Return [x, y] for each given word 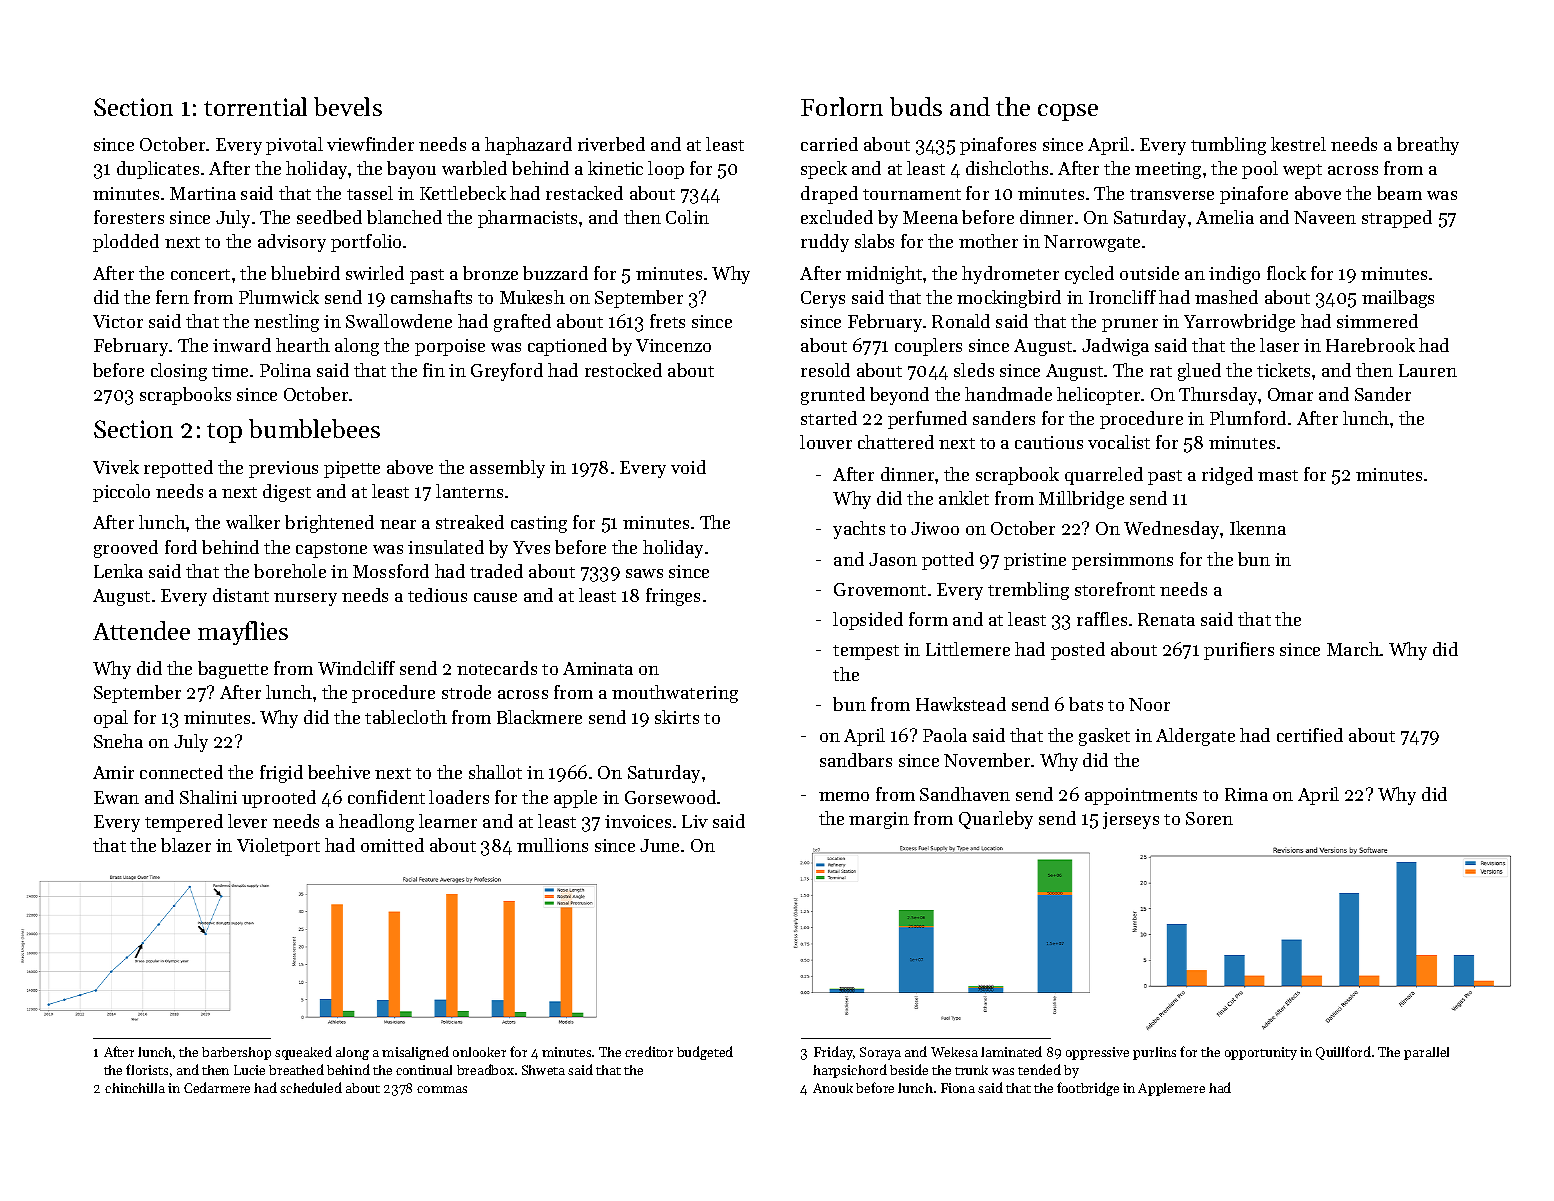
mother [988, 241]
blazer [186, 845]
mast [1278, 475]
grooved [126, 549]
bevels [348, 106]
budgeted [705, 1053]
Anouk [833, 1088]
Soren [1209, 818]
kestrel [1298, 144]
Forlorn [842, 106]
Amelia [1225, 217]
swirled [375, 273]
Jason [893, 559]
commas [442, 1089]
